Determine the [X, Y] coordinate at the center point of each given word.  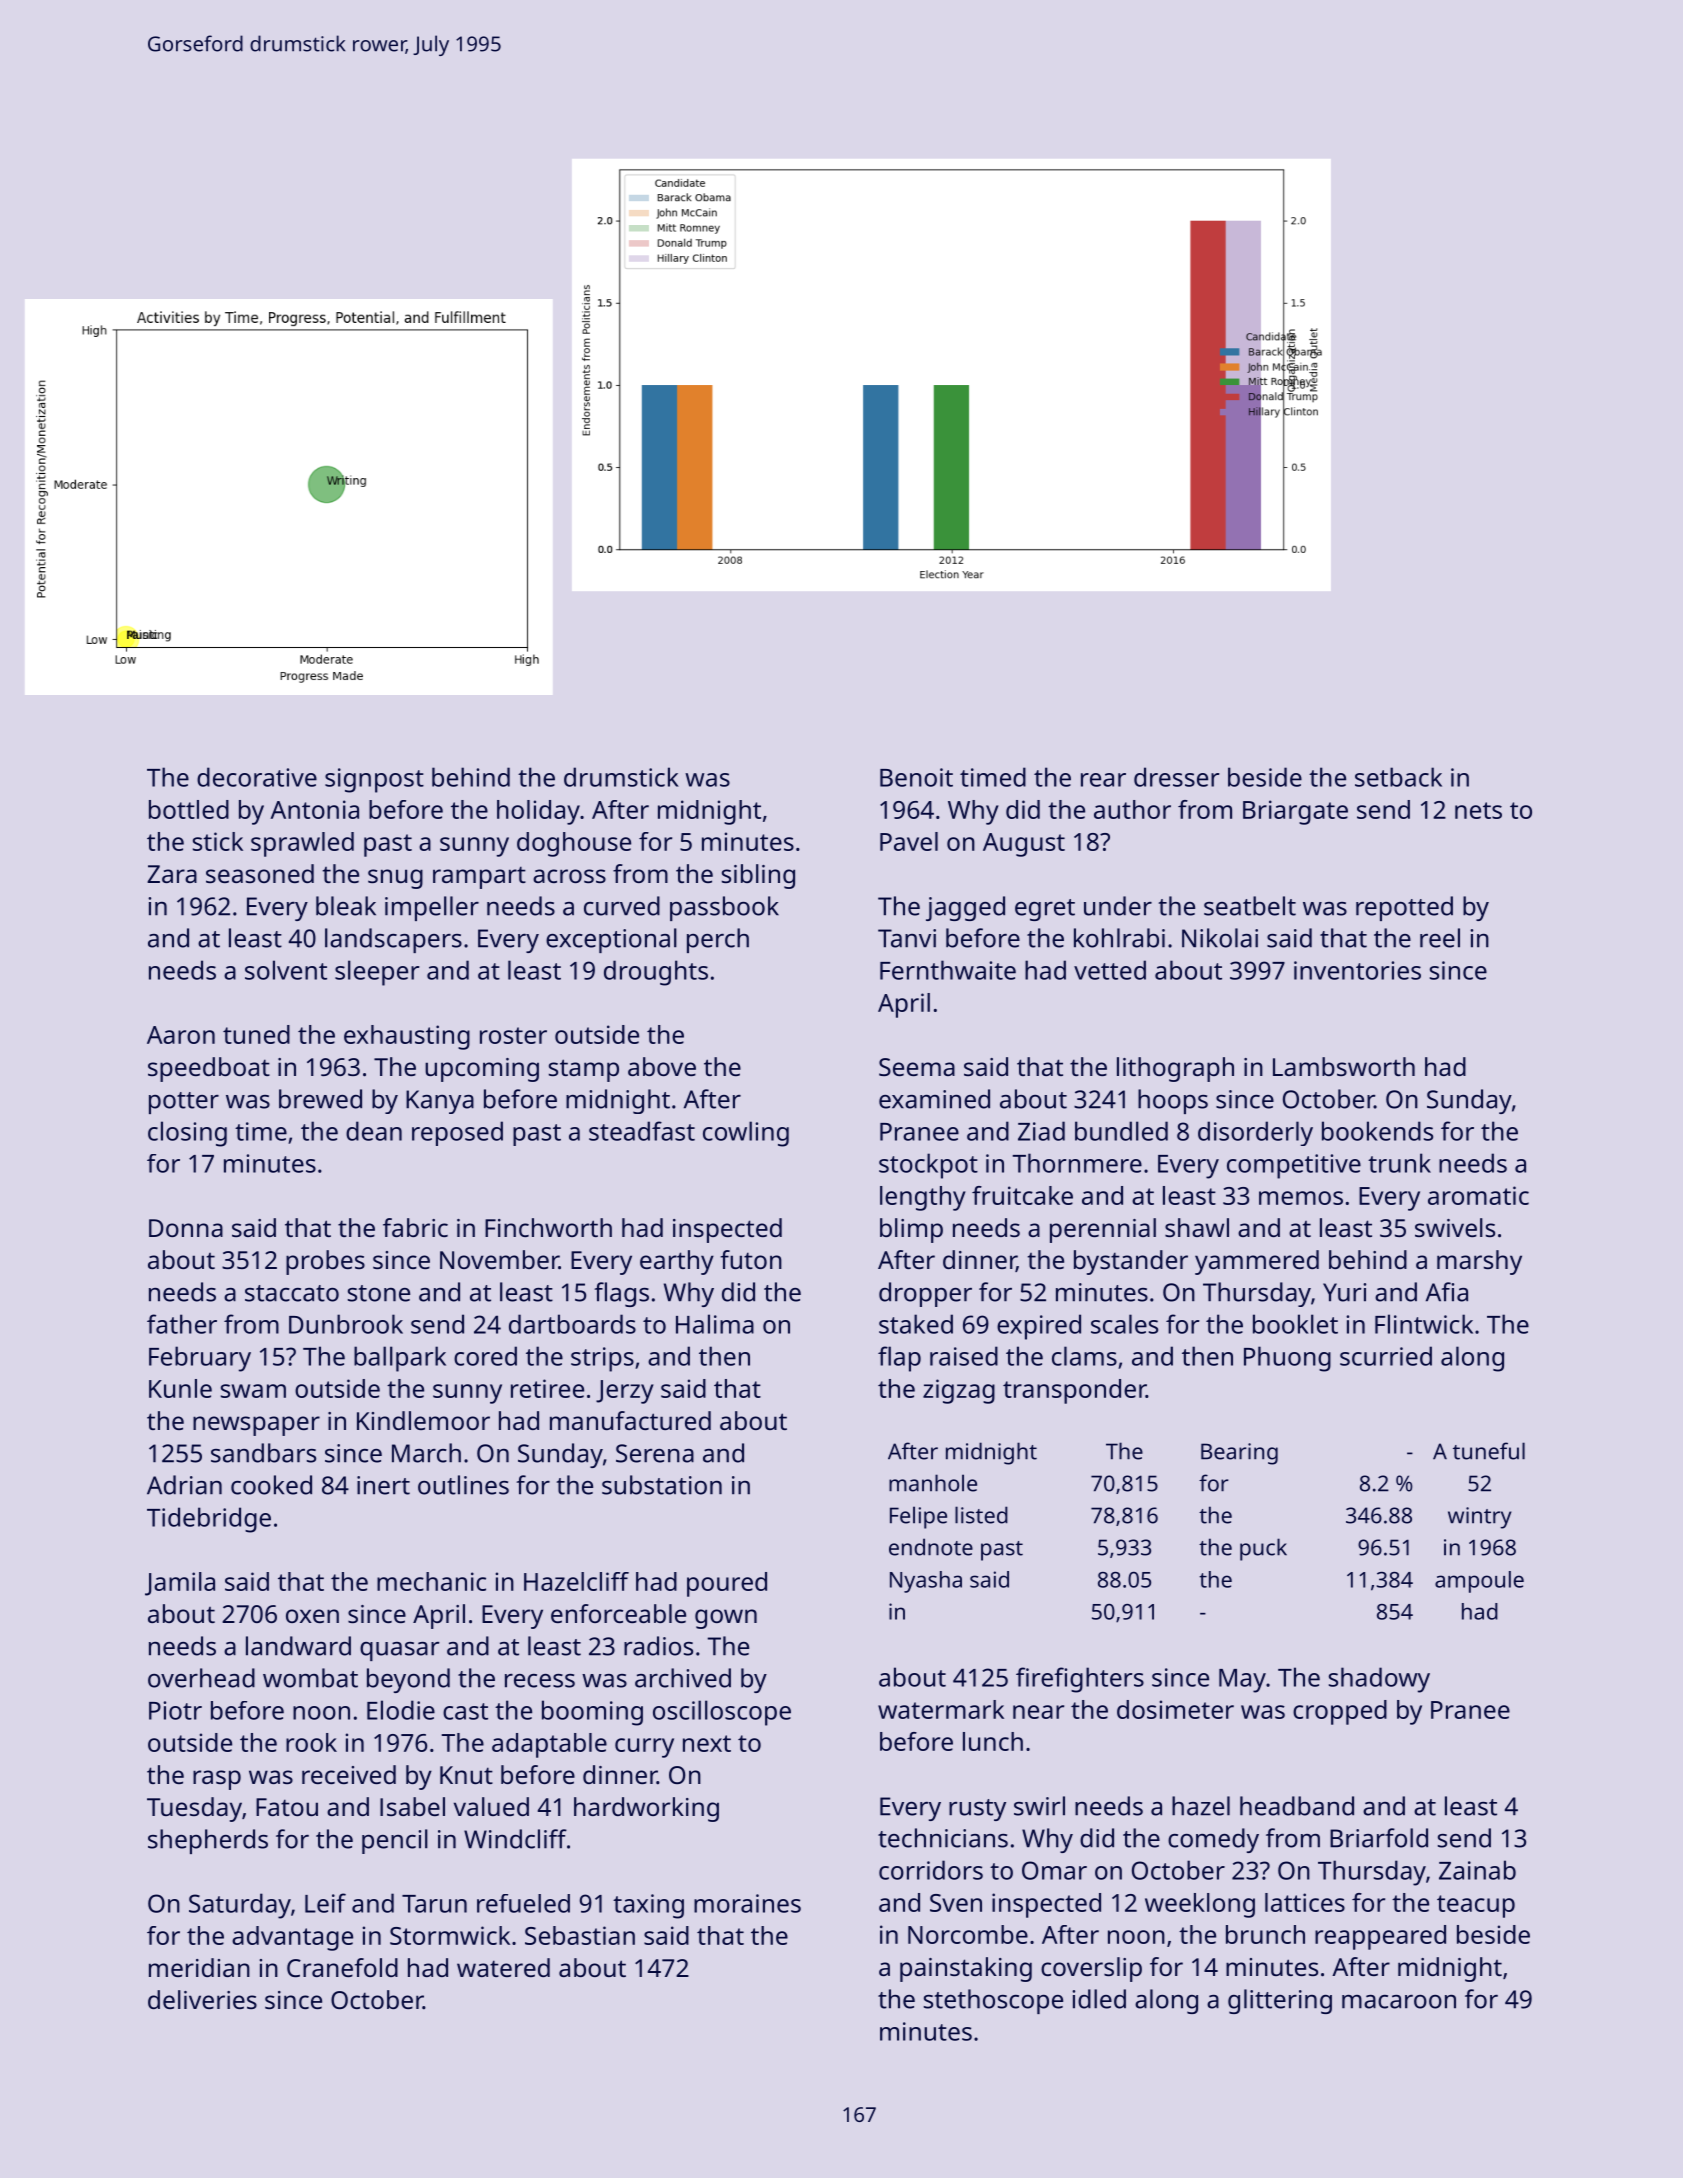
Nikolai [1220, 938]
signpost [374, 780]
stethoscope [993, 2001]
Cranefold [342, 1967]
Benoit [916, 777]
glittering [1280, 2001]
